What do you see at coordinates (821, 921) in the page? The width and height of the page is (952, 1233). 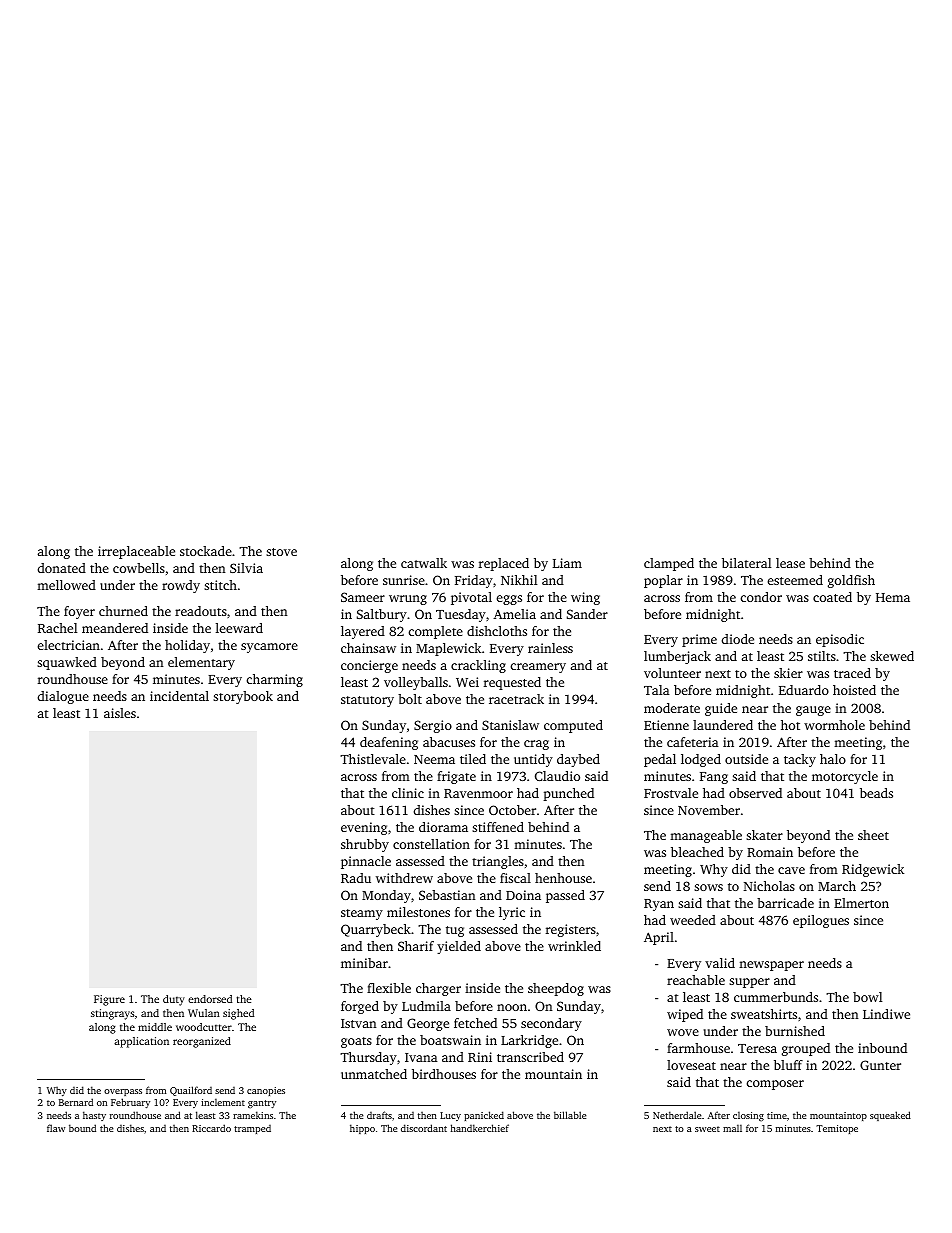 I see `epilogues` at bounding box center [821, 921].
